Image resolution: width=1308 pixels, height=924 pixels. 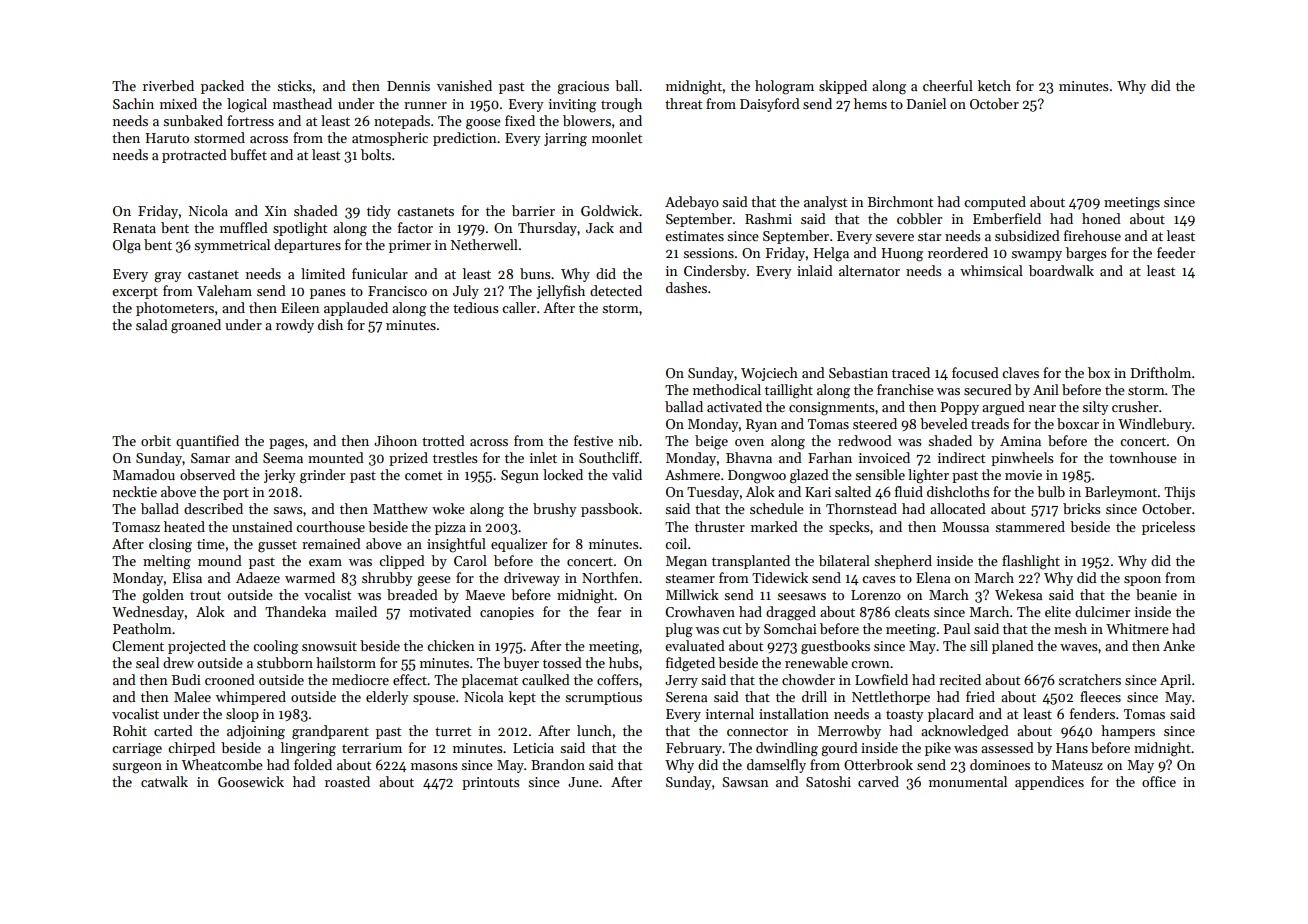 What do you see at coordinates (440, 611) in the document?
I see `motivated` at bounding box center [440, 611].
